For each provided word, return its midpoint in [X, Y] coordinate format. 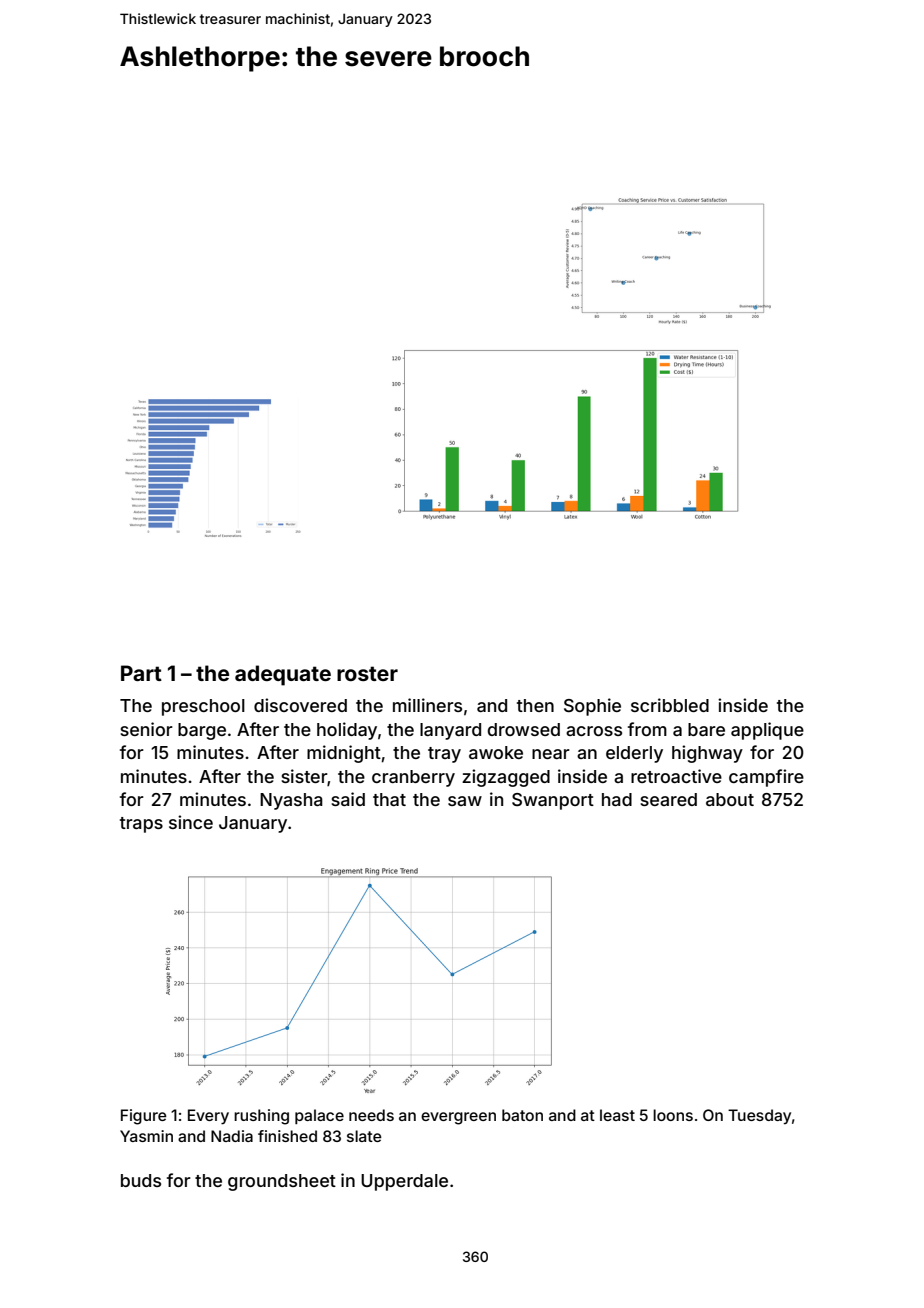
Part [141, 673]
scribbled [670, 705]
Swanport [553, 801]
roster [367, 673]
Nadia [232, 1136]
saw [465, 801]
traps [141, 825]
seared [668, 799]
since [191, 822]
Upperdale [404, 1182]
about [730, 799]
